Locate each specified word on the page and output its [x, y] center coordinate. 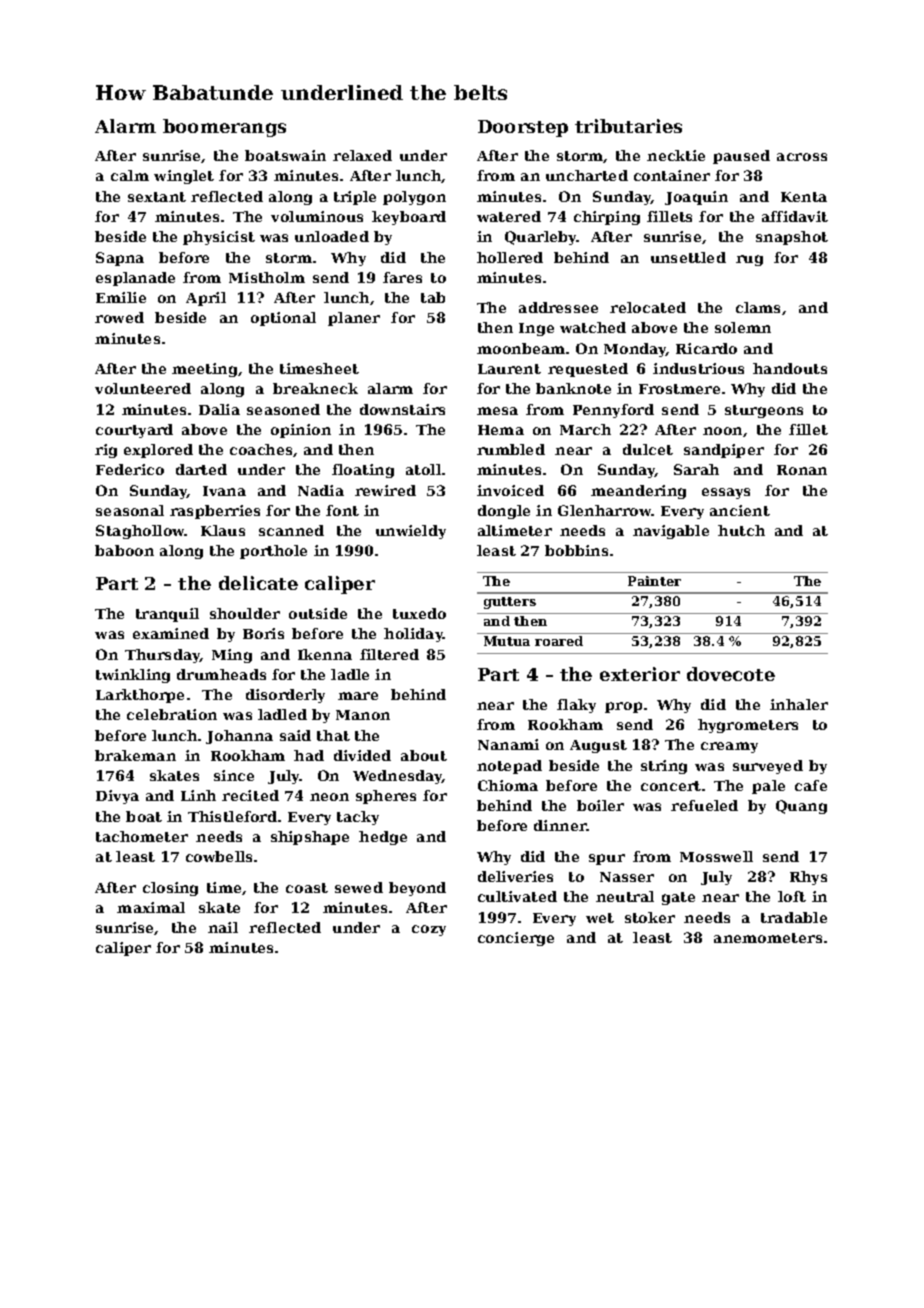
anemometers [768, 938]
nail [223, 927]
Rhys [808, 878]
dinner [560, 825]
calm [130, 175]
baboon [124, 550]
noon [722, 431]
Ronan [802, 470]
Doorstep [523, 128]
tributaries [628, 126]
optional [283, 319]
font [342, 510]
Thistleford [232, 816]
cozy [429, 930]
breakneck [315, 388]
